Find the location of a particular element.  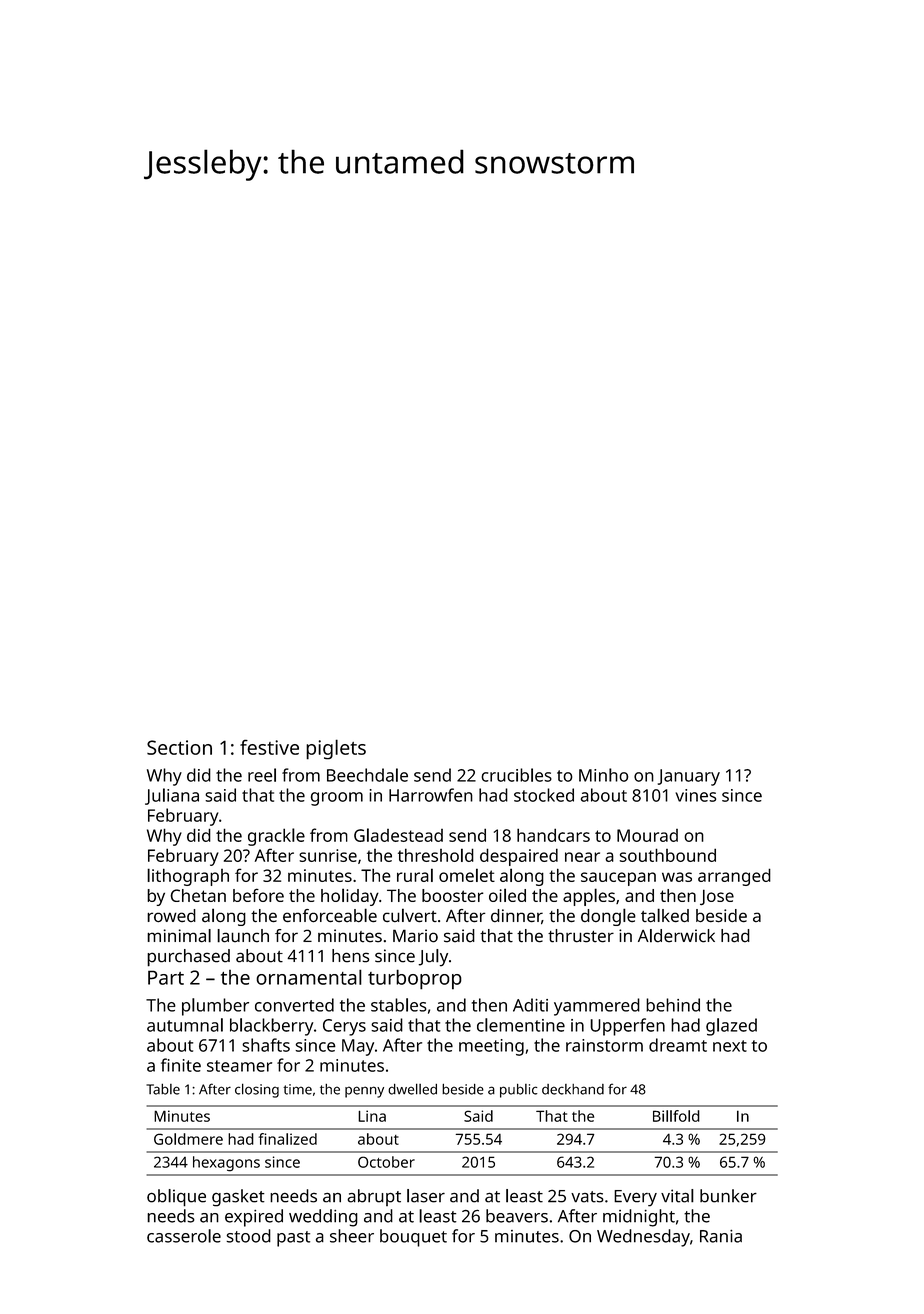

crucibles is located at coordinates (516, 775).
